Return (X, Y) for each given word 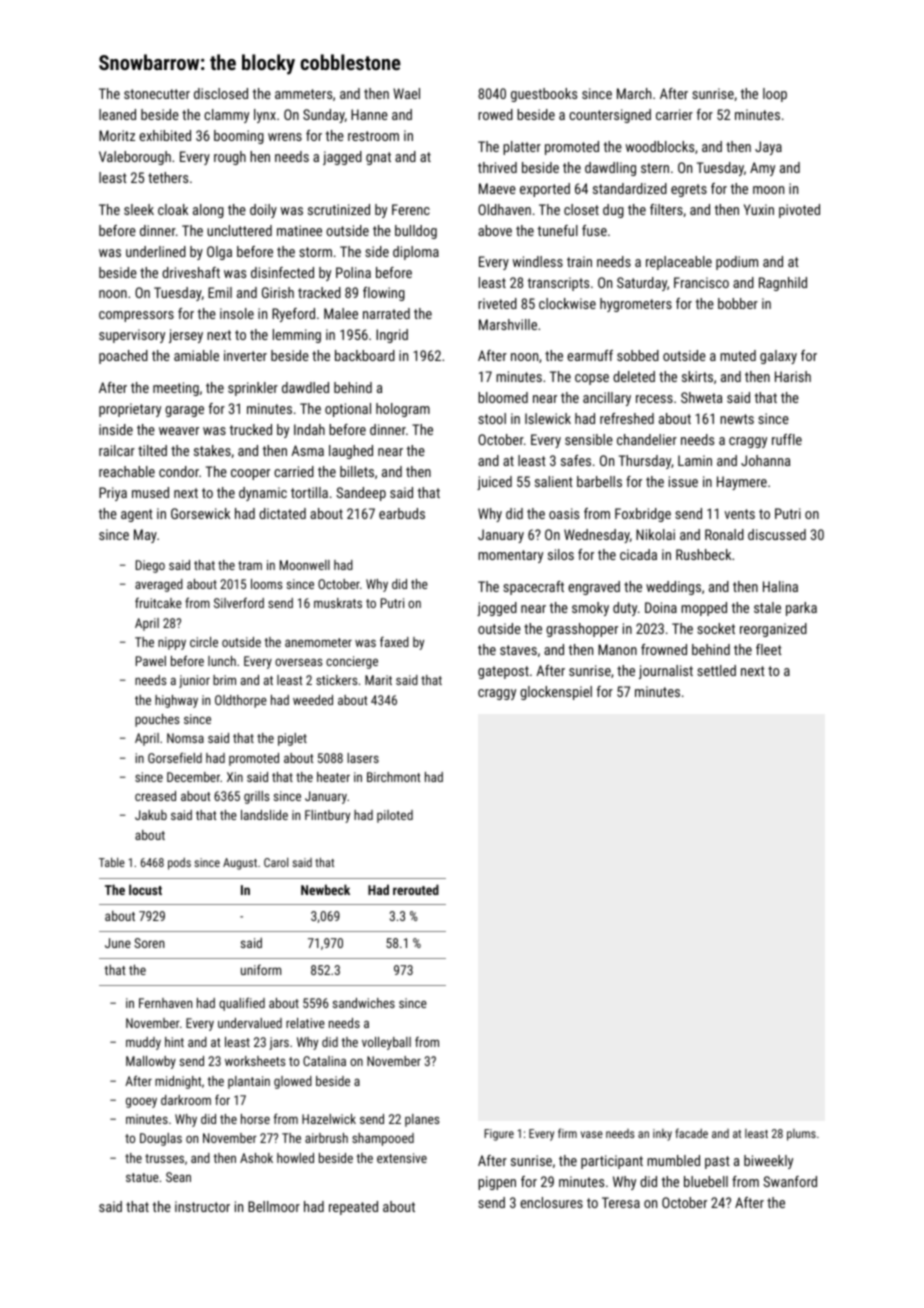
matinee (299, 230)
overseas (298, 662)
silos (561, 554)
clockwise (567, 303)
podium (737, 263)
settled (716, 670)
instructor (202, 1206)
